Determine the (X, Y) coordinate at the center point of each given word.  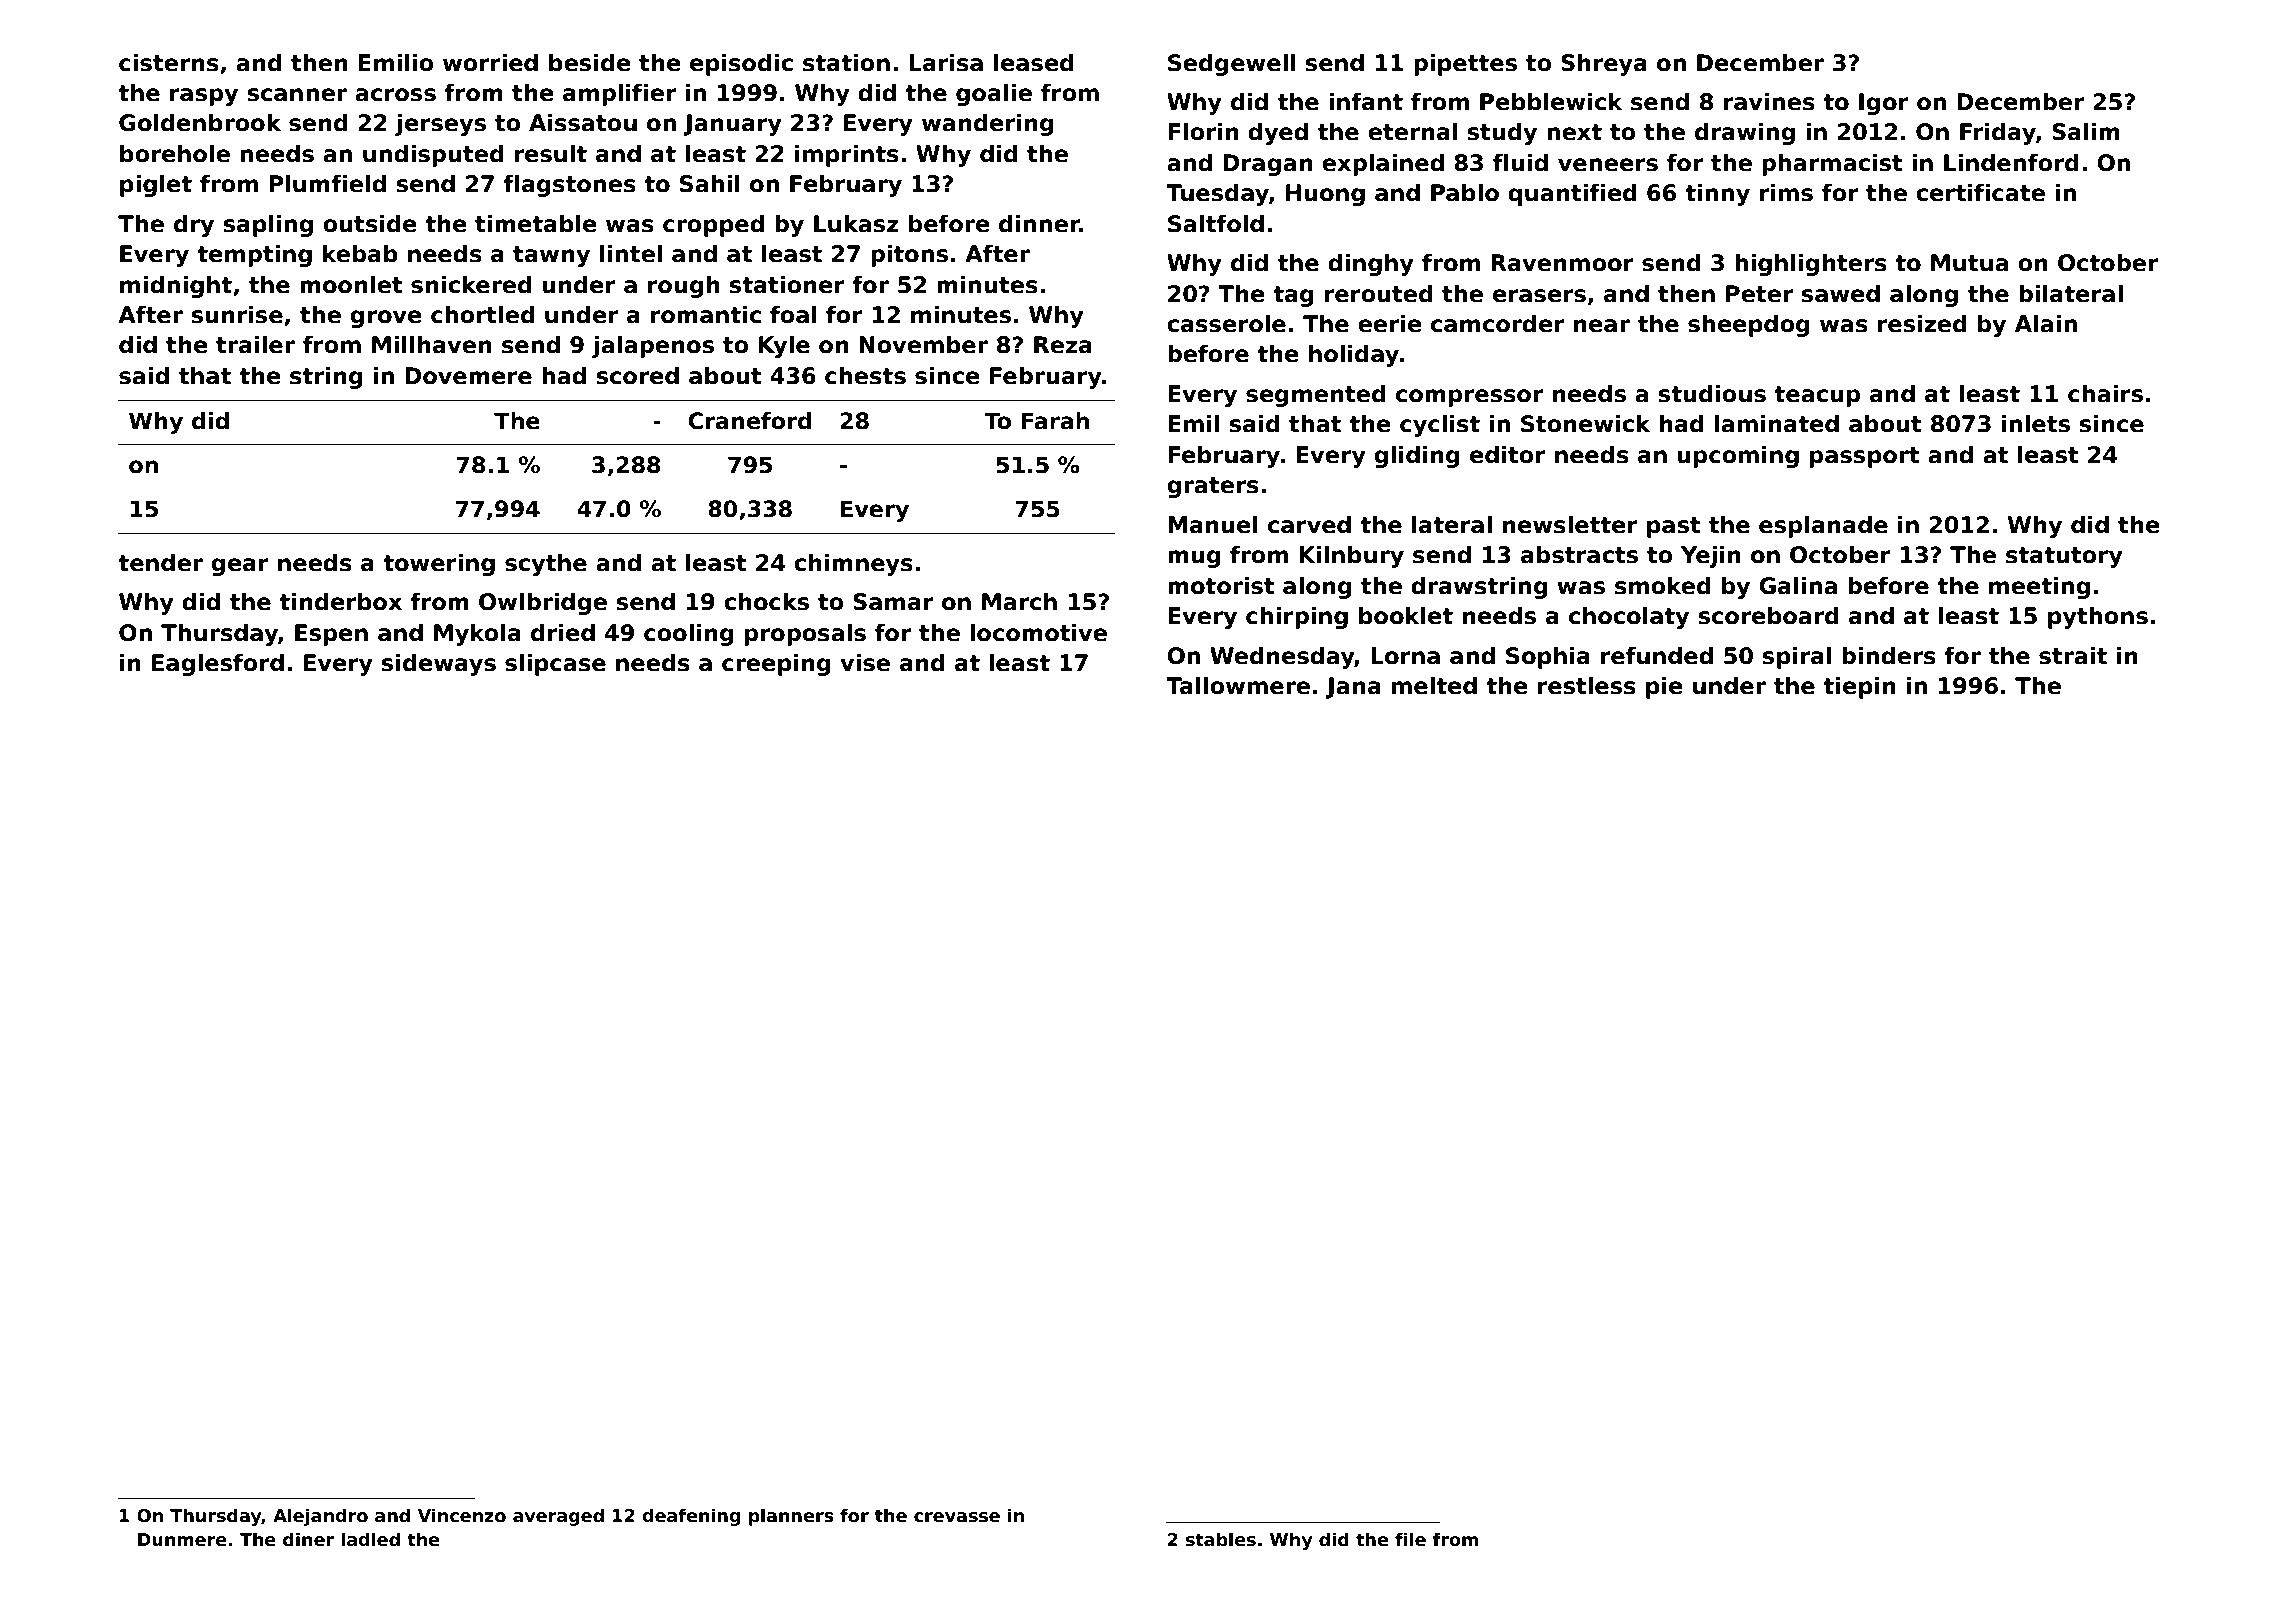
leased (1034, 62)
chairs (2105, 393)
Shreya (1604, 64)
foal (793, 314)
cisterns (169, 62)
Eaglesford (218, 664)
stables (1221, 1539)
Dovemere (468, 376)
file (1410, 1539)
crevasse (957, 1517)
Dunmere (182, 1540)
